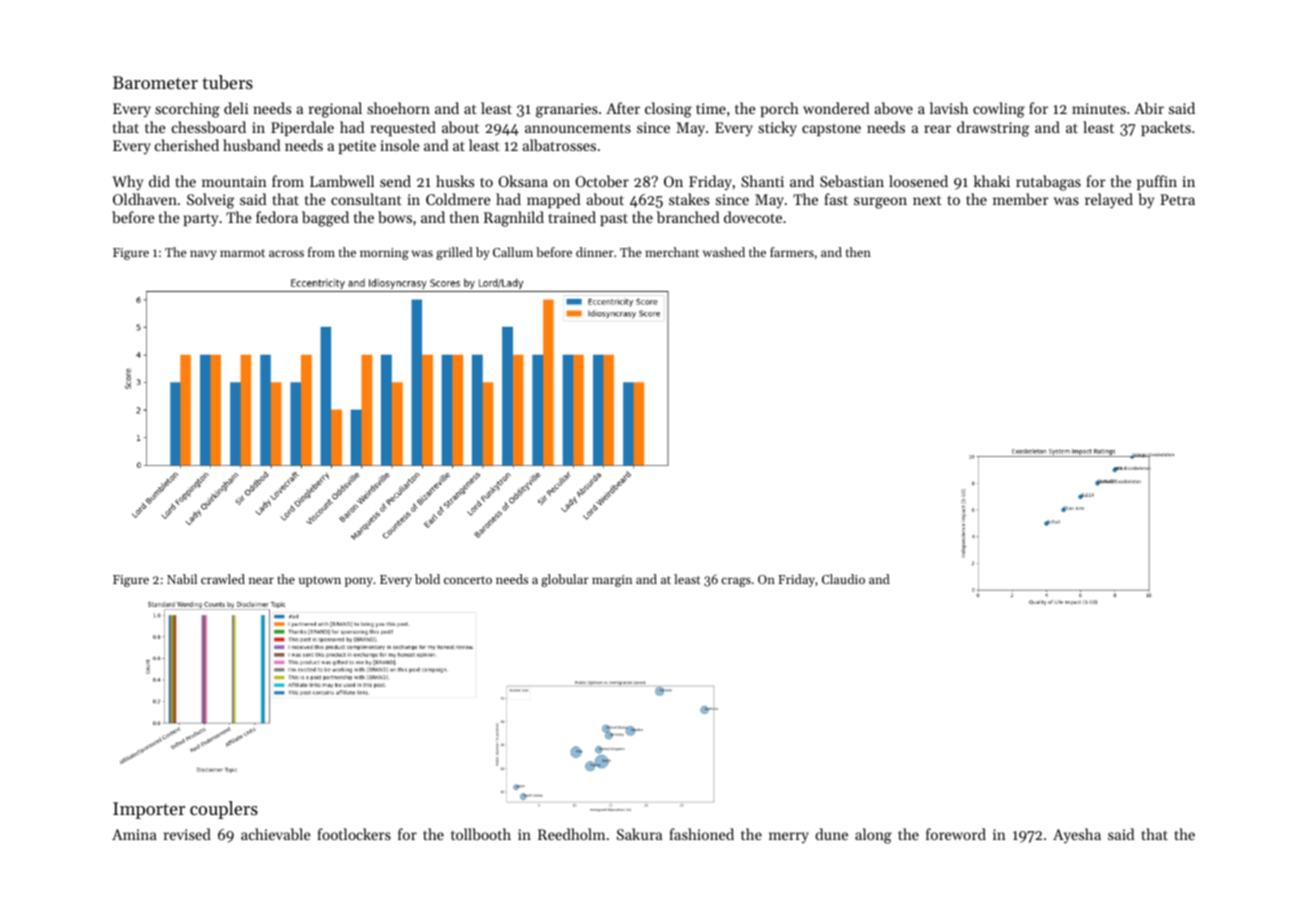 The image size is (1308, 924). I want to click on globular, so click(565, 580).
